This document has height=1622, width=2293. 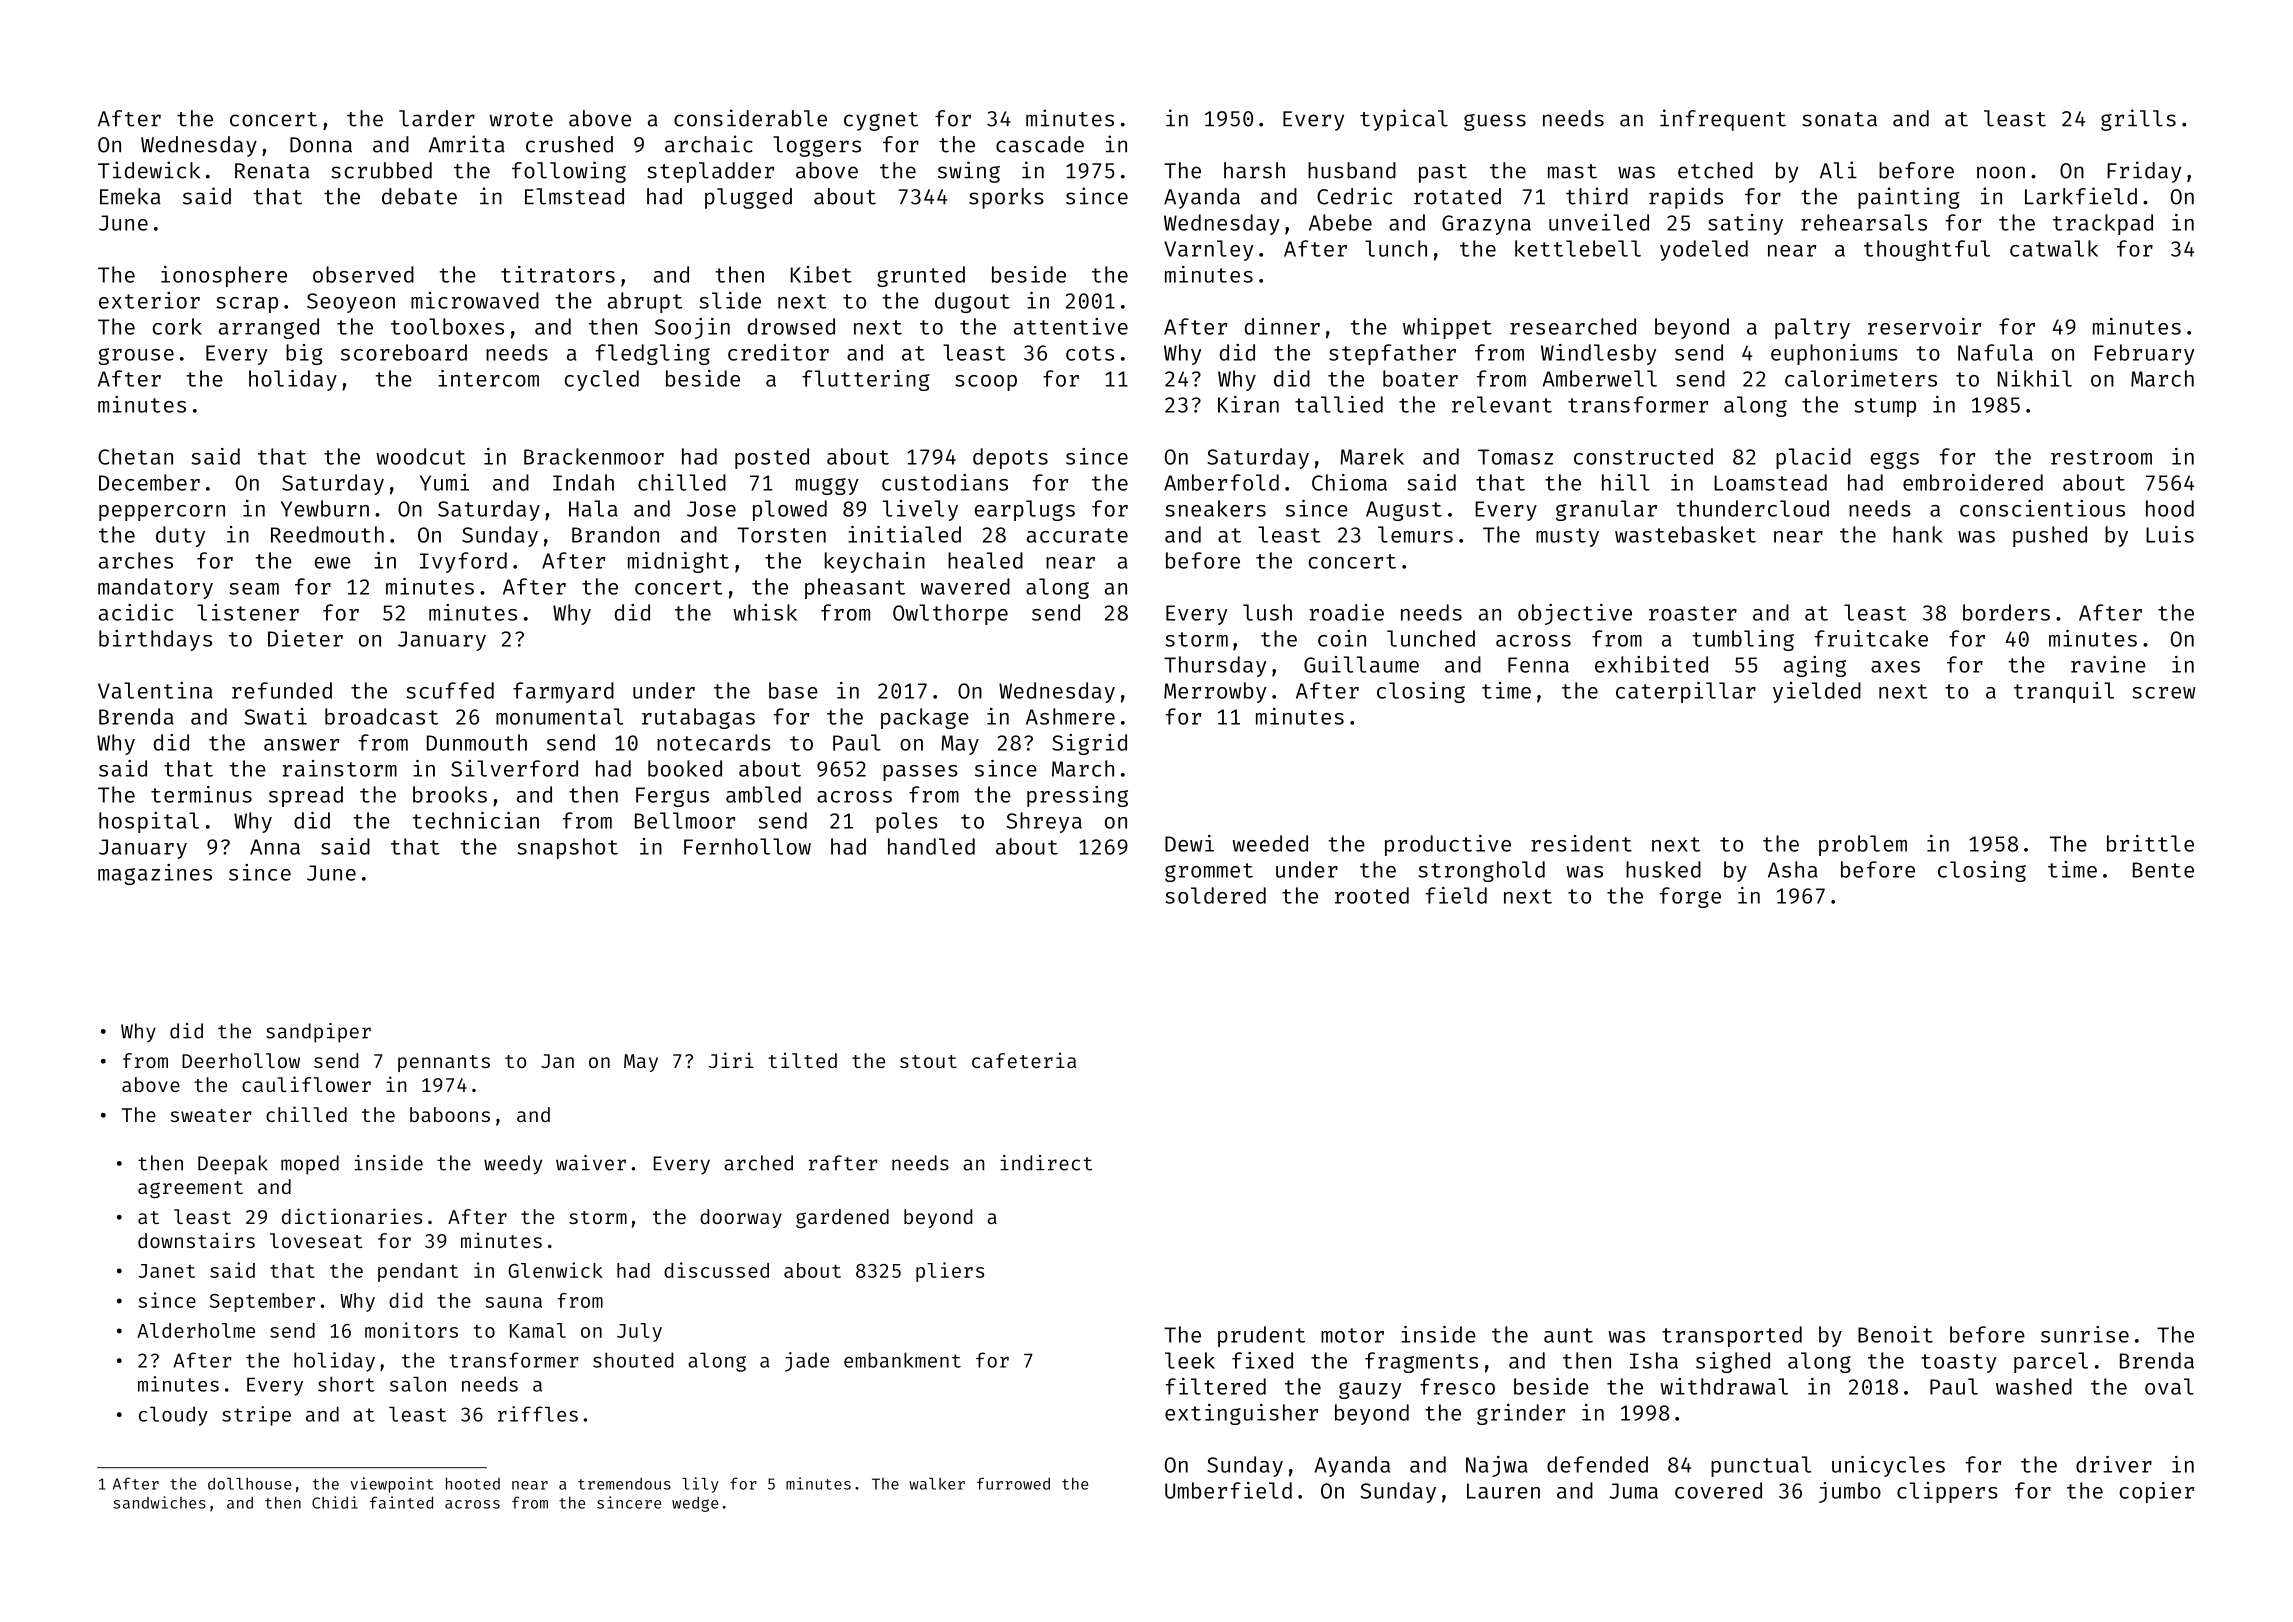 What do you see at coordinates (1208, 250) in the document?
I see `Varnley` at bounding box center [1208, 250].
